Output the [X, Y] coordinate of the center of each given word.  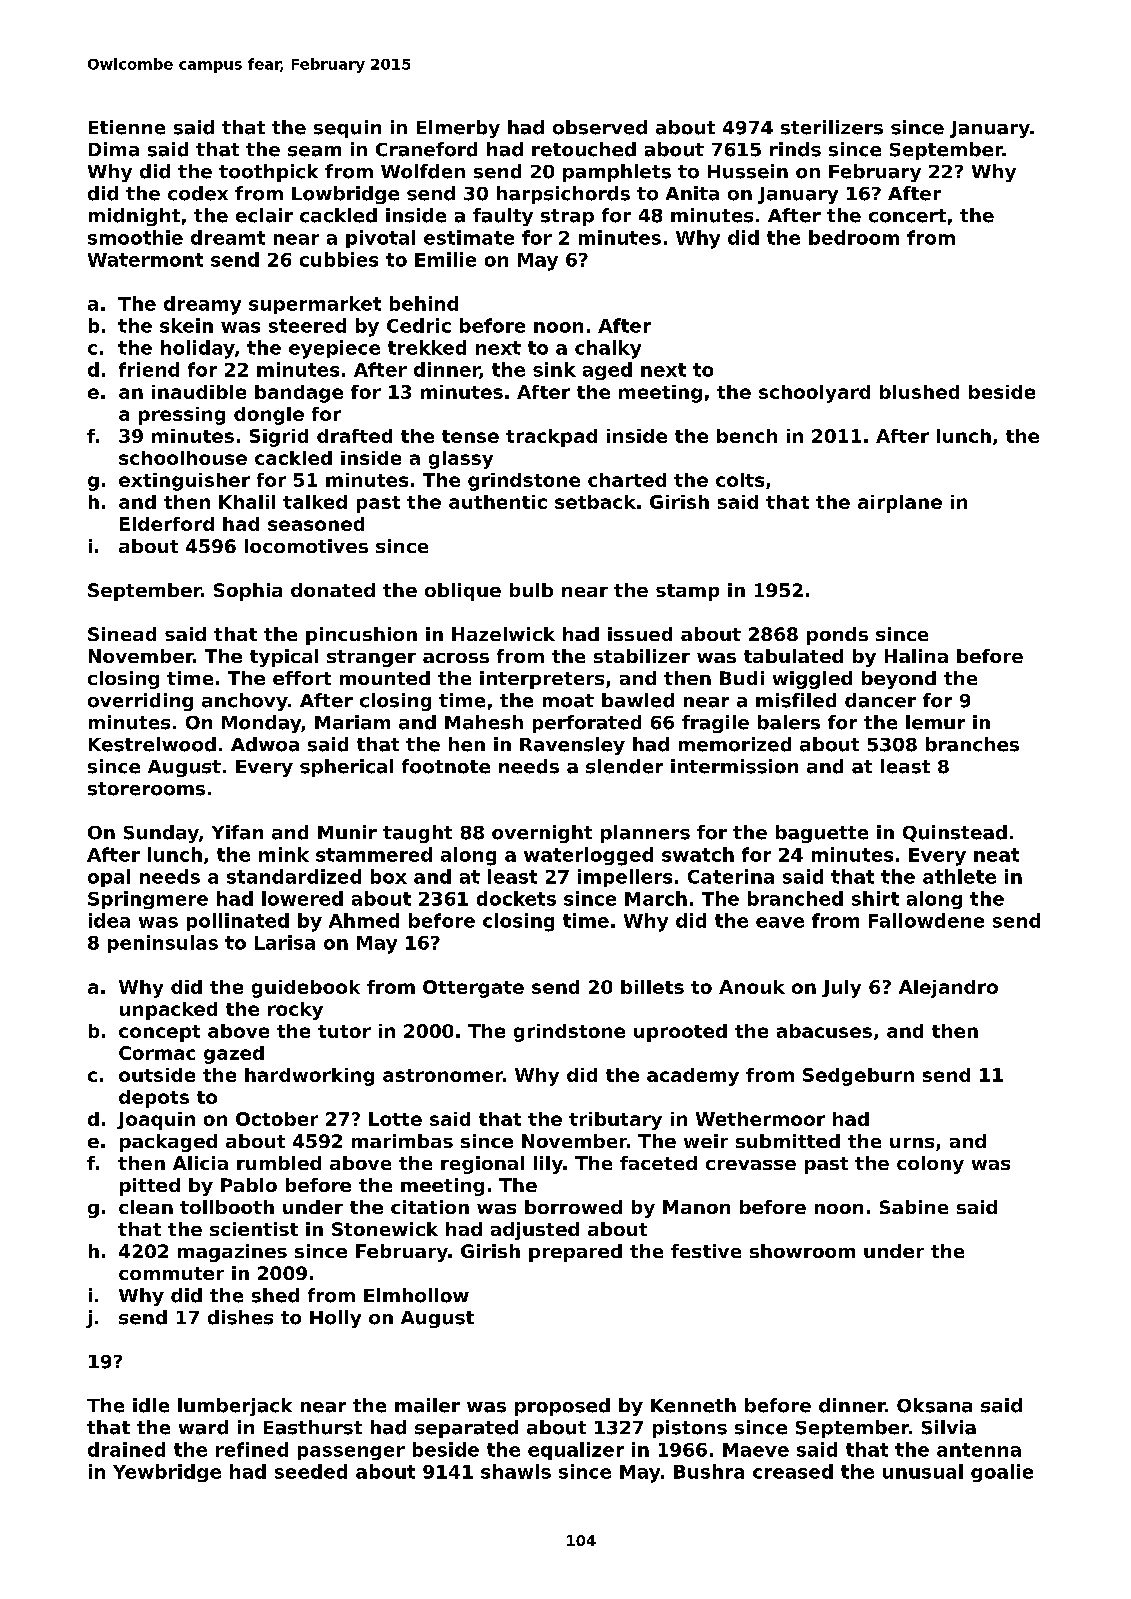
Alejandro [948, 989]
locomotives [306, 546]
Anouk [752, 987]
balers [789, 722]
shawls [516, 1471]
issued [640, 634]
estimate [469, 237]
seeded [311, 1471]
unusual [923, 1471]
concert [907, 216]
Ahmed [364, 920]
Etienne [127, 127]
